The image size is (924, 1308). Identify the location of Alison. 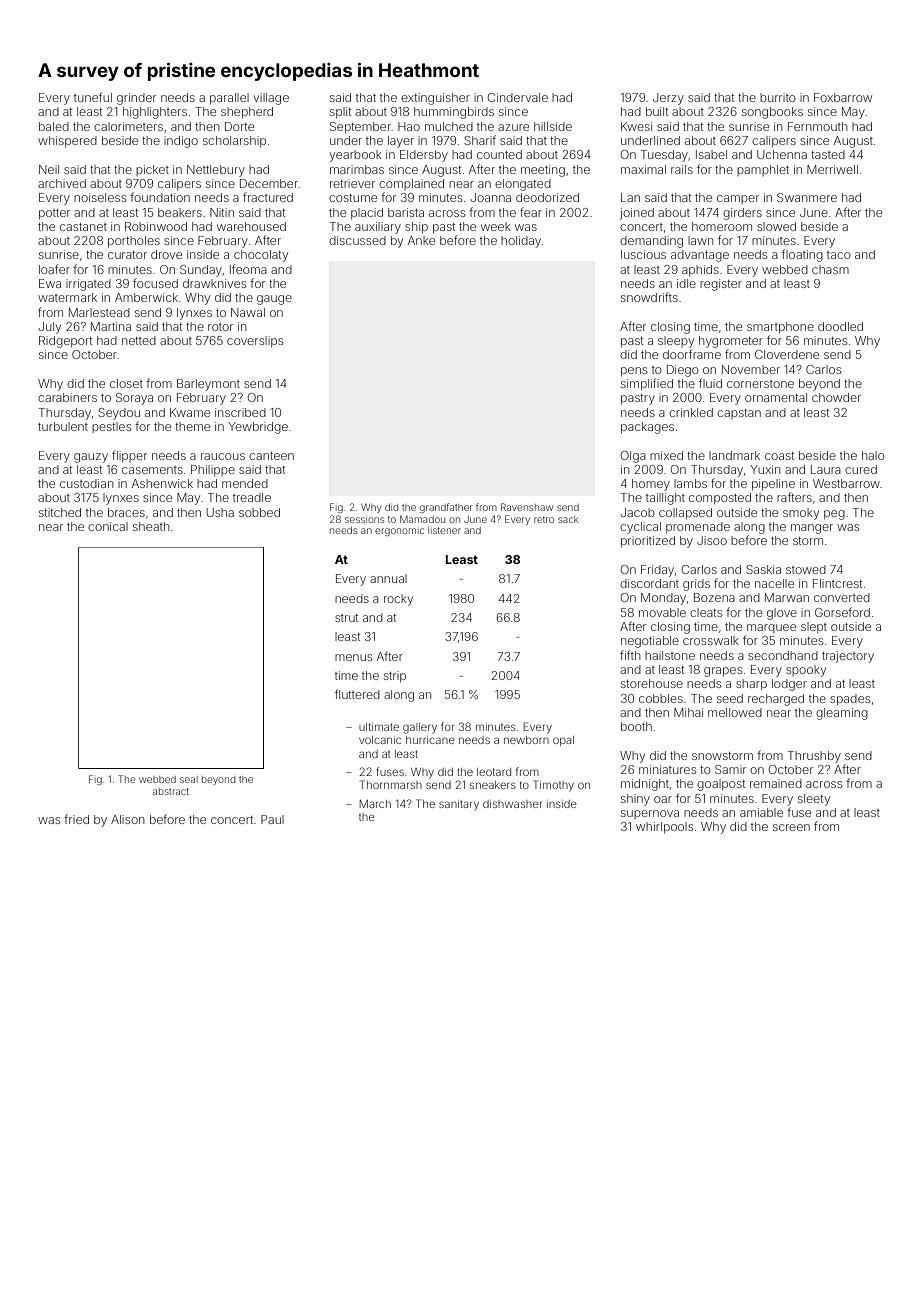
(127, 819).
